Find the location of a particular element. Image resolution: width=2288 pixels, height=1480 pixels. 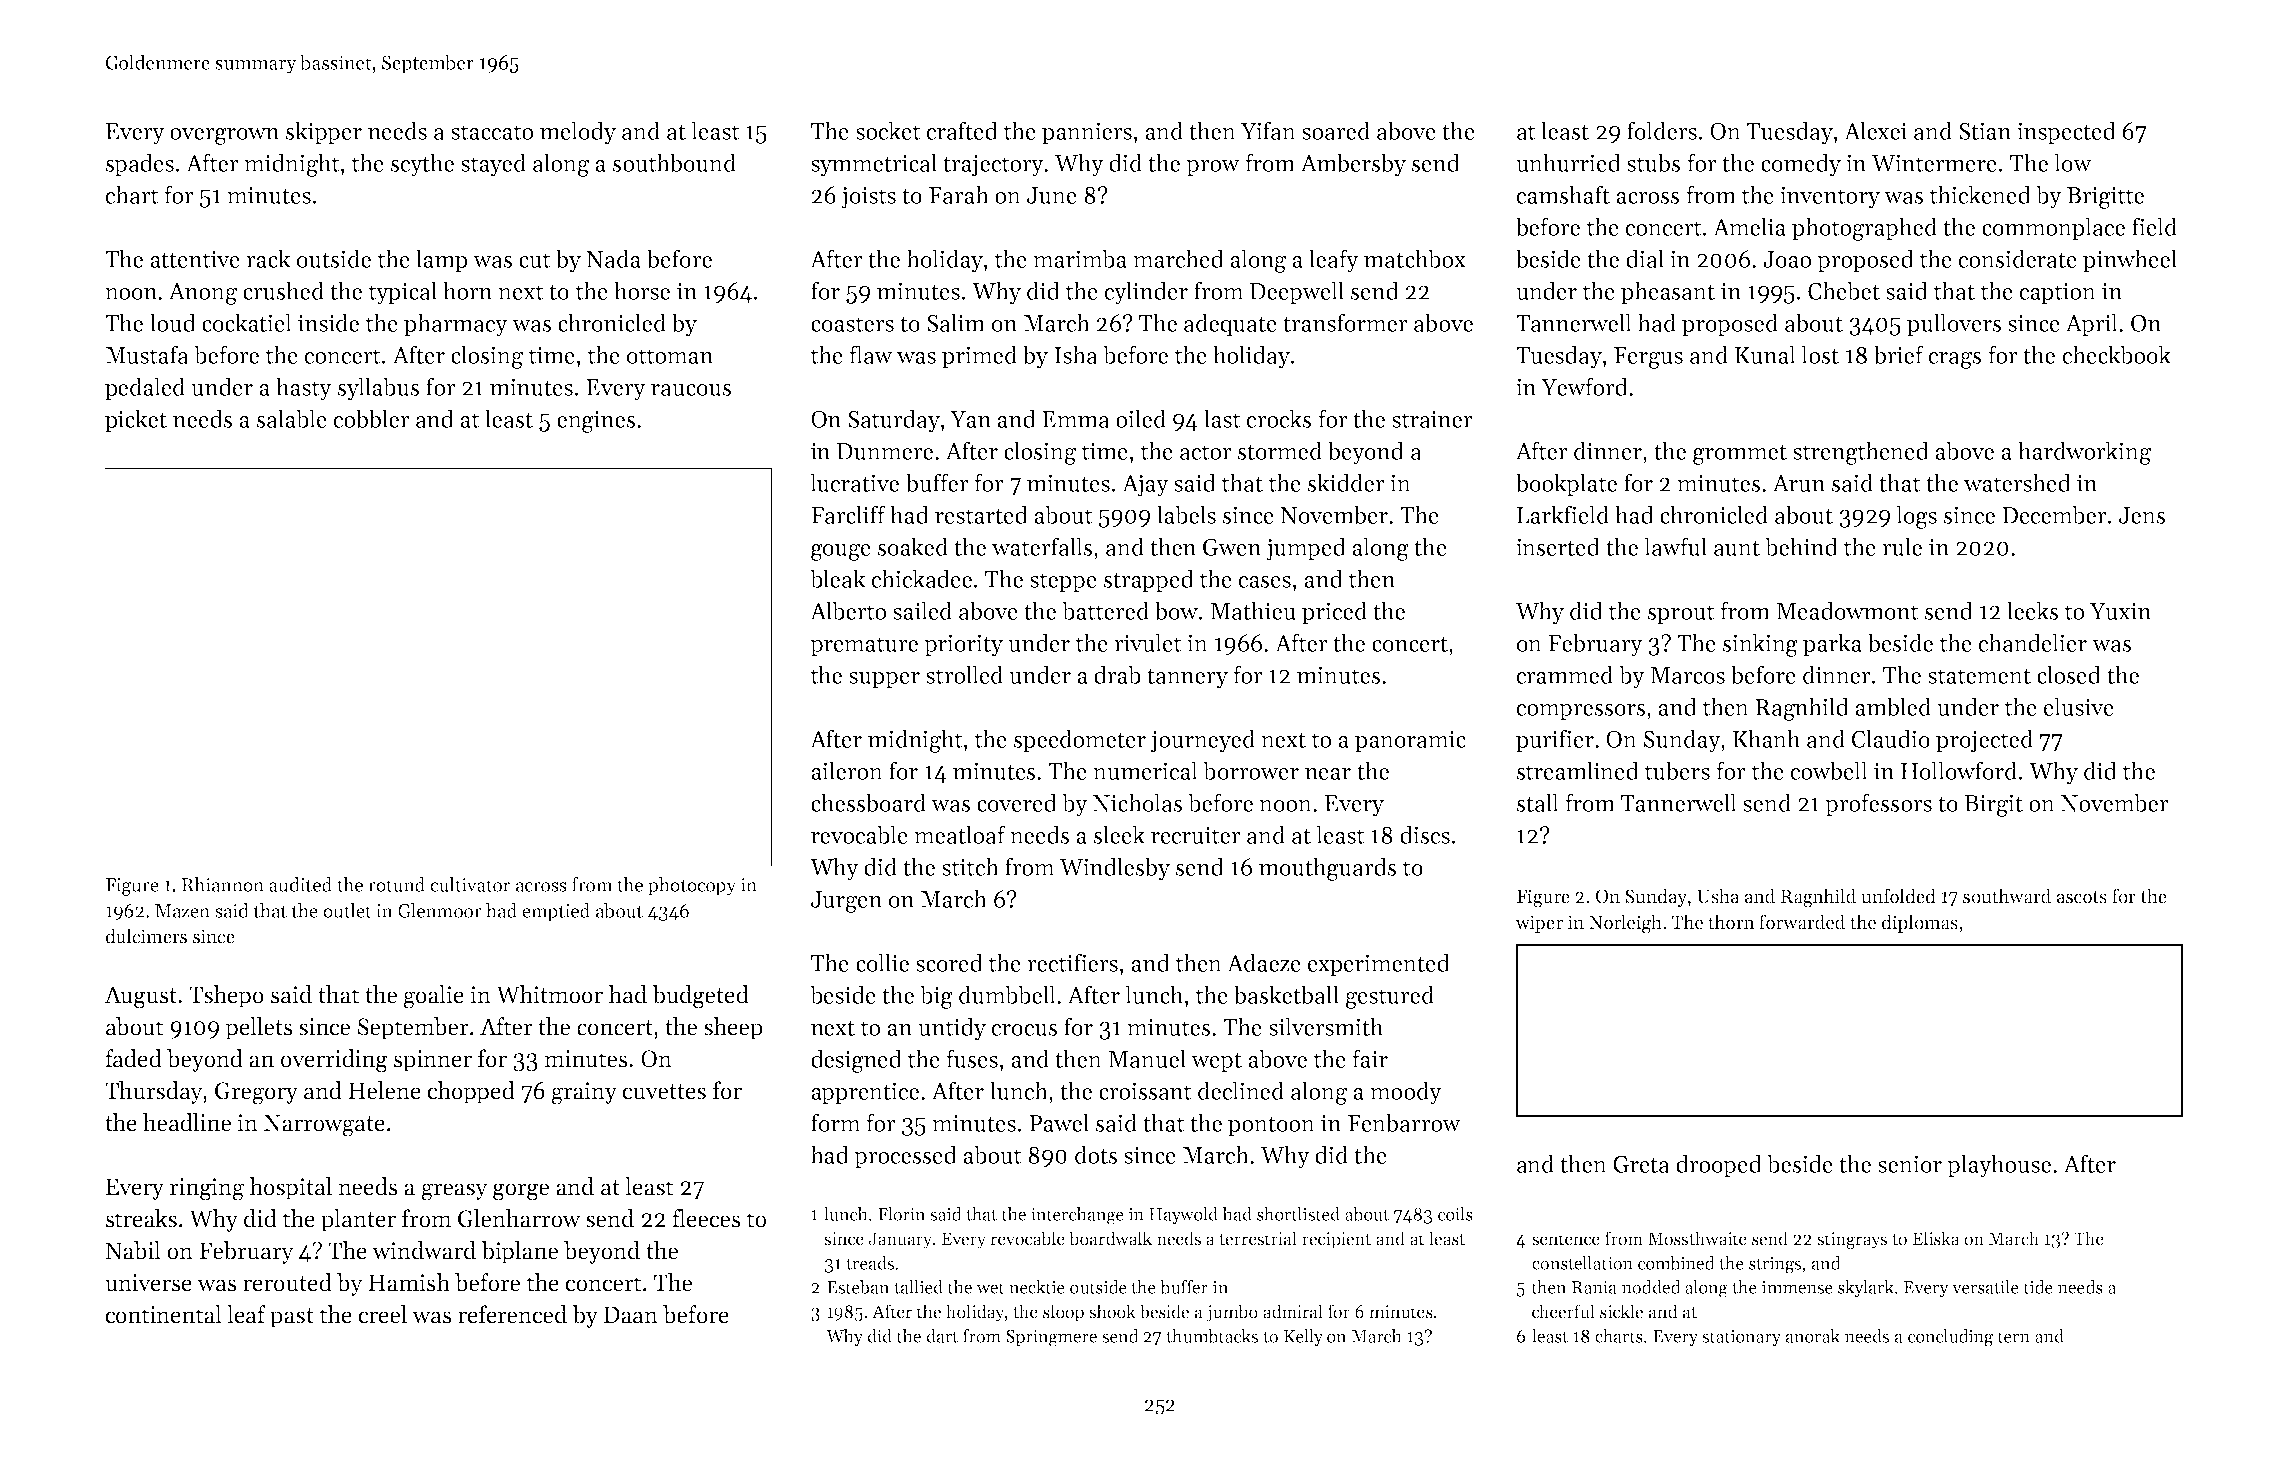

Yifan is located at coordinates (1268, 130).
